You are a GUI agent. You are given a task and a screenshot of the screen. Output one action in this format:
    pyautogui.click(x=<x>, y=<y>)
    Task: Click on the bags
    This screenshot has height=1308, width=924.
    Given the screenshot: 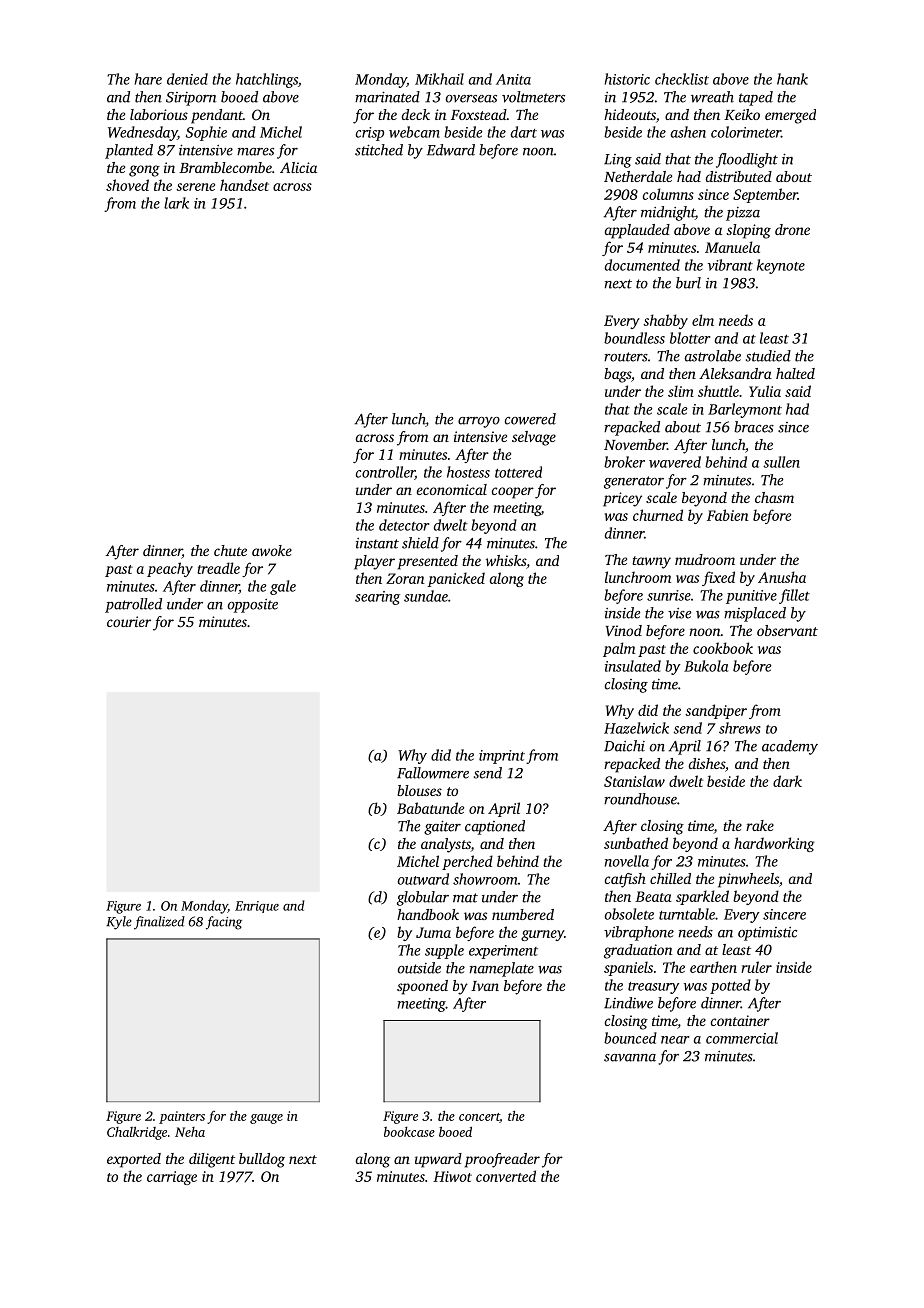 What is the action you would take?
    pyautogui.click(x=617, y=375)
